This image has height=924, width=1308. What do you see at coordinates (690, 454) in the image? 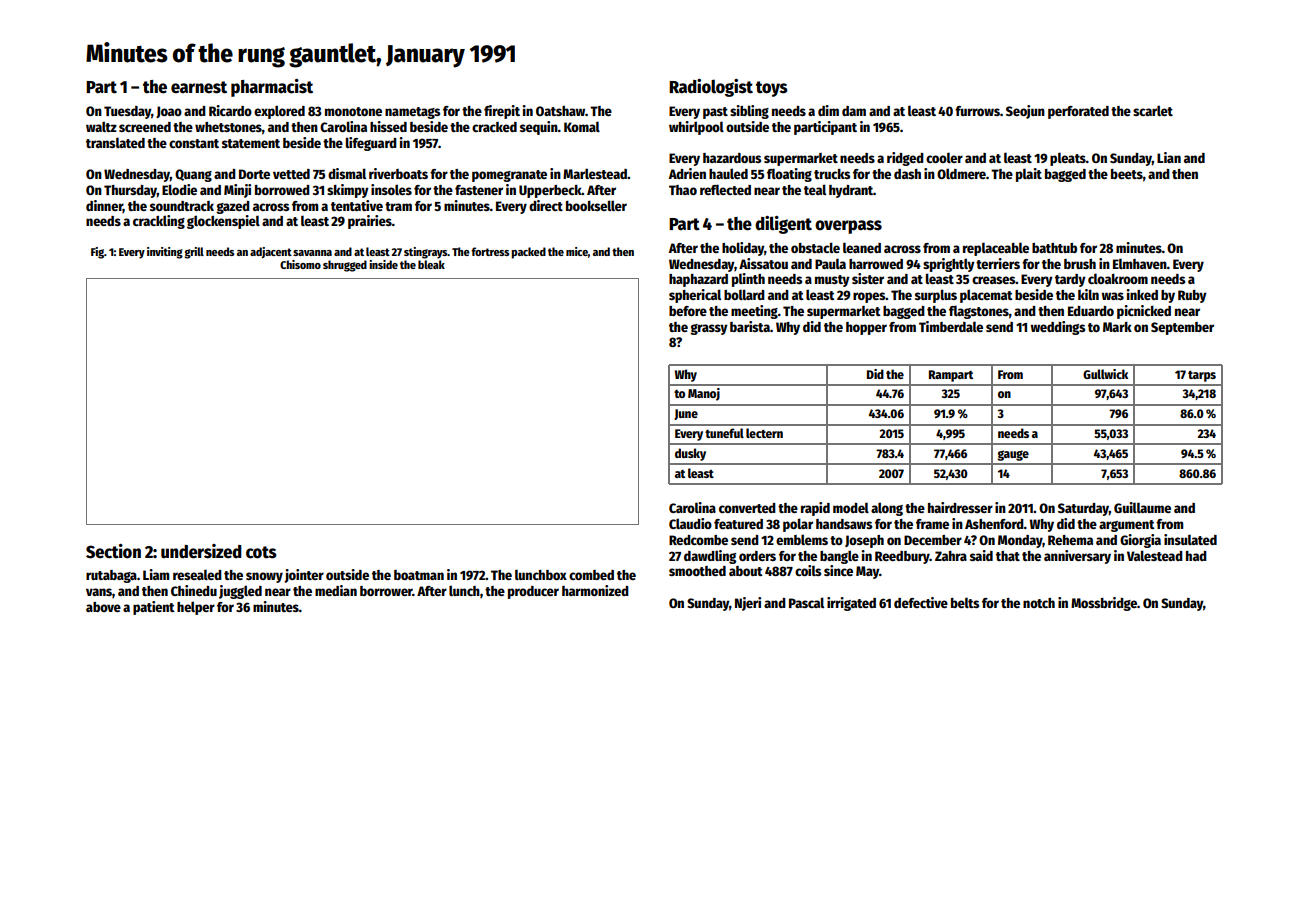
I see `dusky` at bounding box center [690, 454].
